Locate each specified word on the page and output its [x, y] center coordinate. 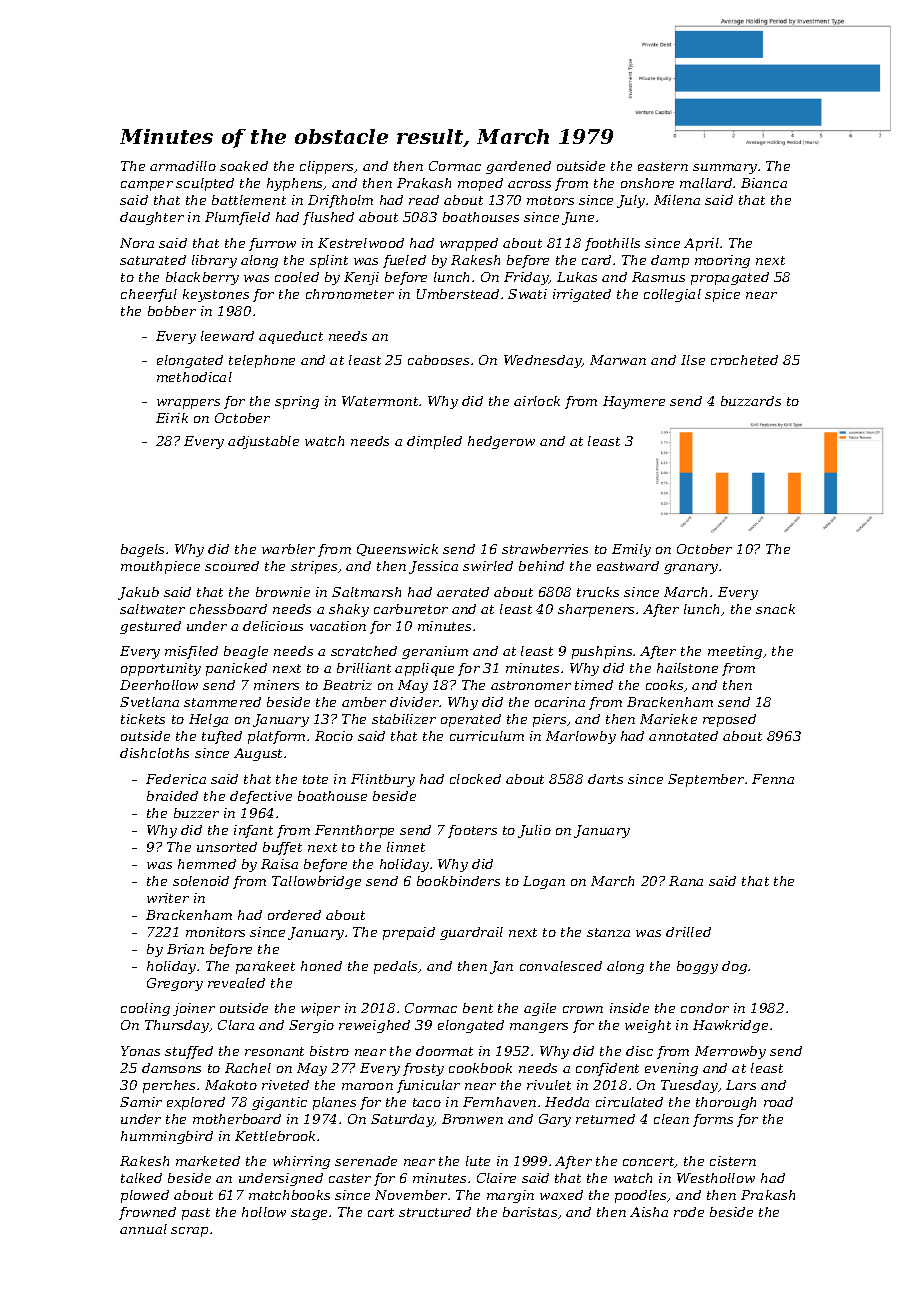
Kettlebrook [275, 1136]
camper [147, 186]
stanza [608, 932]
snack [775, 609]
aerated [463, 592]
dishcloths [154, 753]
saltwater [152, 609]
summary [725, 169]
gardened [518, 167]
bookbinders [458, 881]
